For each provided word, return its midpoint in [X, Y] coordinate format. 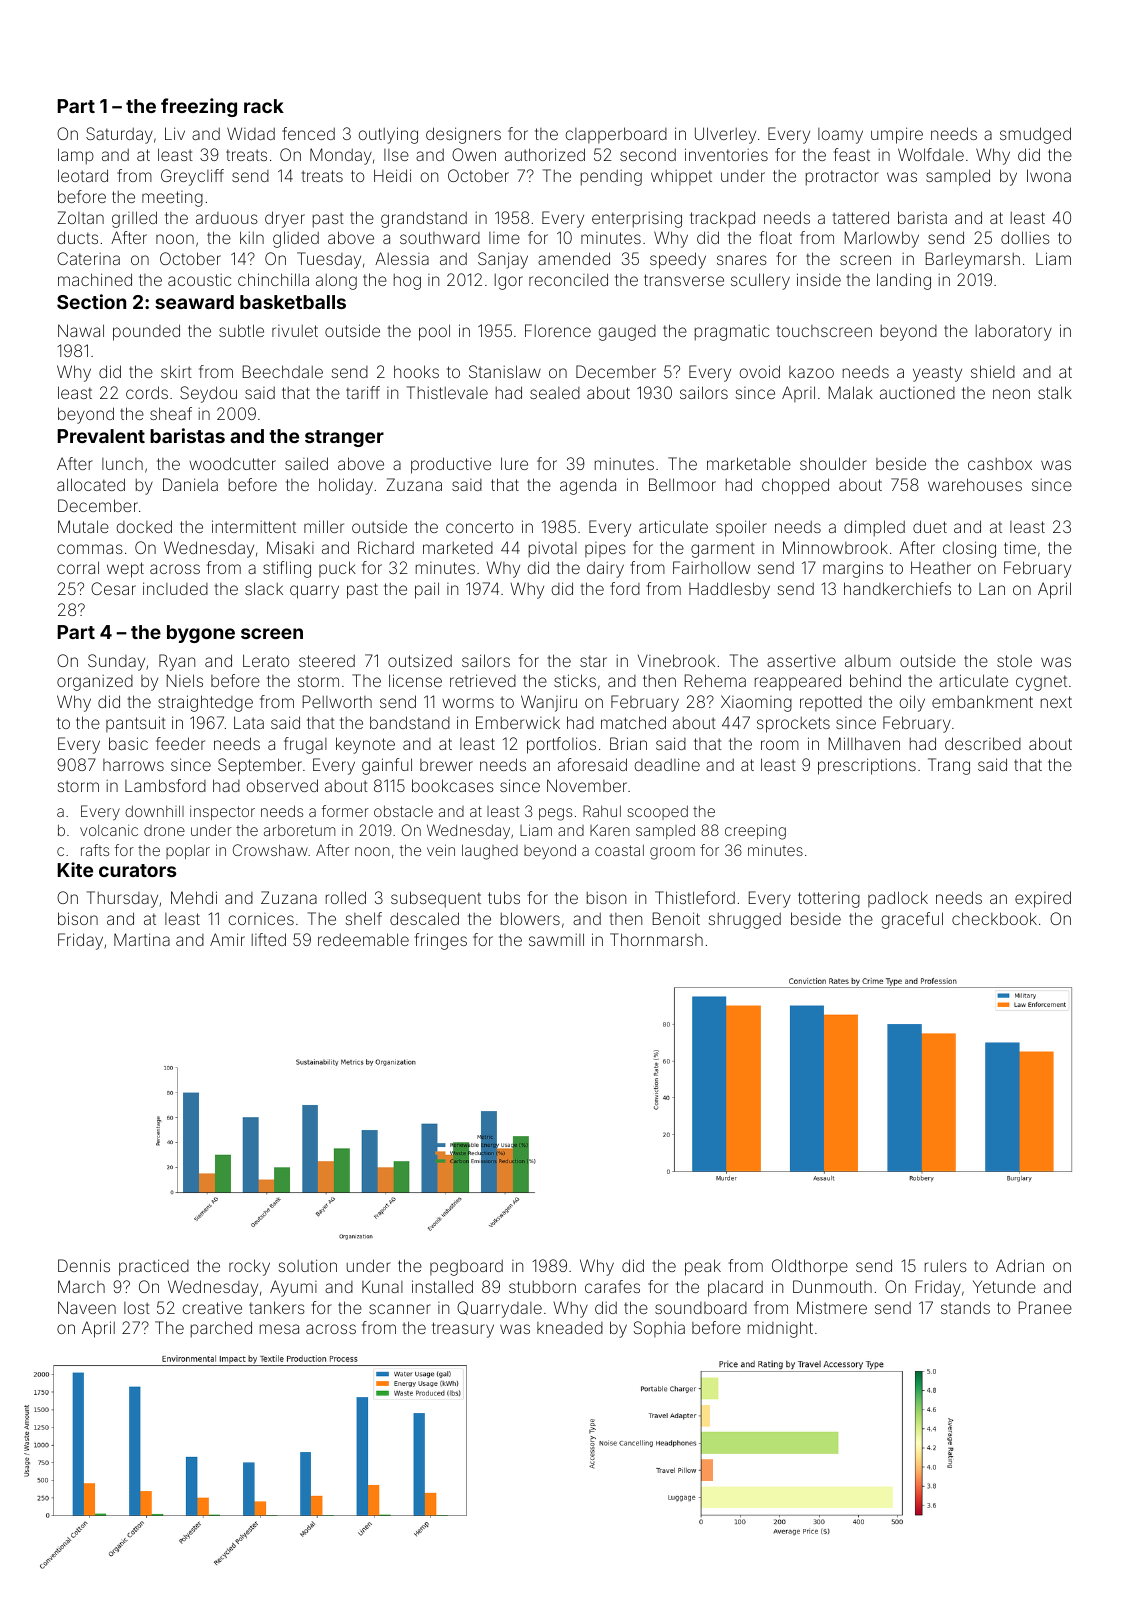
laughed [490, 852]
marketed [458, 548]
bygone [201, 634]
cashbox [1000, 464]
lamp [76, 156]
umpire [897, 135]
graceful [912, 920]
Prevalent [101, 436]
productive [451, 465]
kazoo [811, 372]
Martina [142, 939]
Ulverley [725, 135]
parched [221, 1329]
